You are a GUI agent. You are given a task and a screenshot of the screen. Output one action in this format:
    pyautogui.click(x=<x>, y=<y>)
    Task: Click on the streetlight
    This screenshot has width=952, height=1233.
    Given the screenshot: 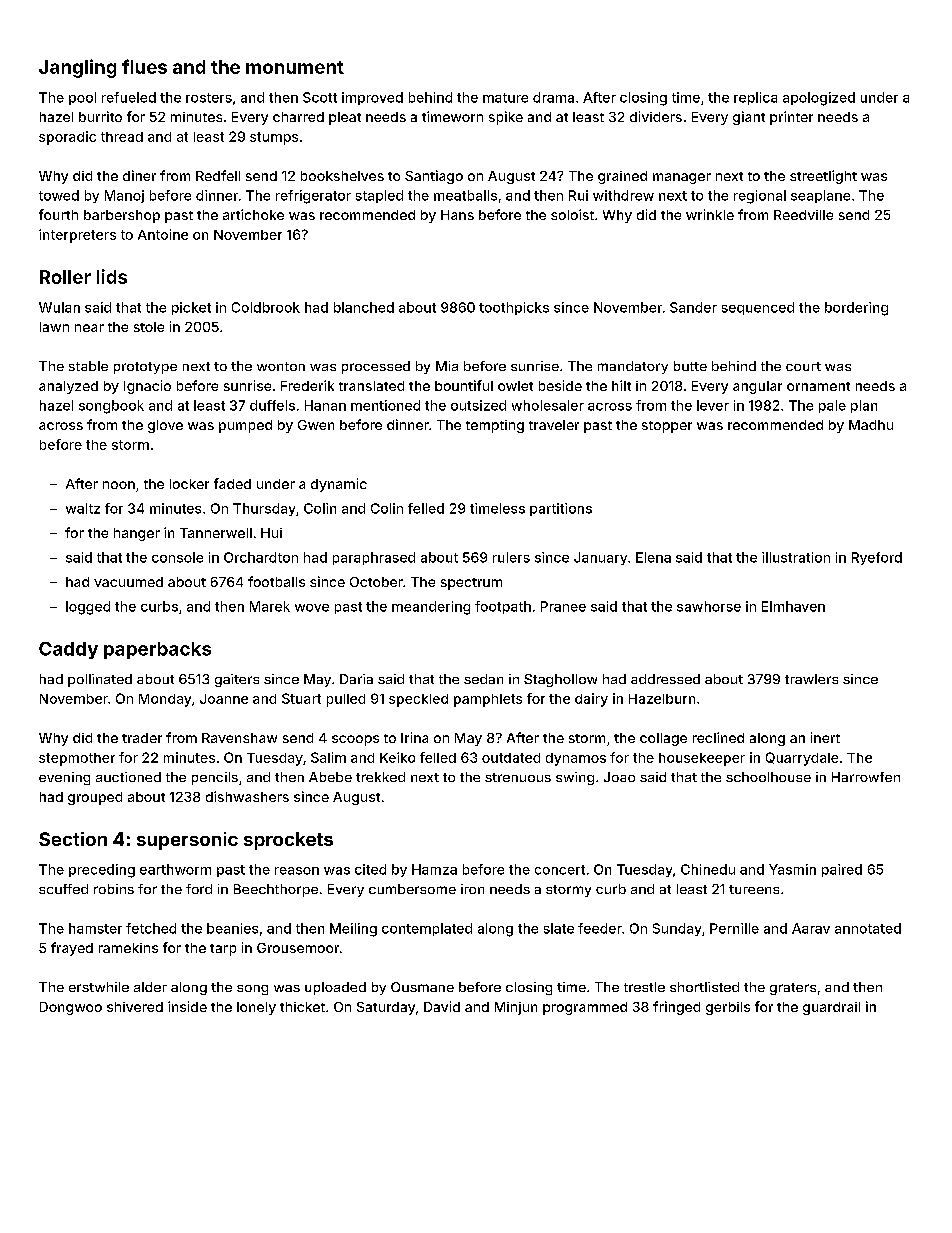 What is the action you would take?
    pyautogui.click(x=823, y=177)
